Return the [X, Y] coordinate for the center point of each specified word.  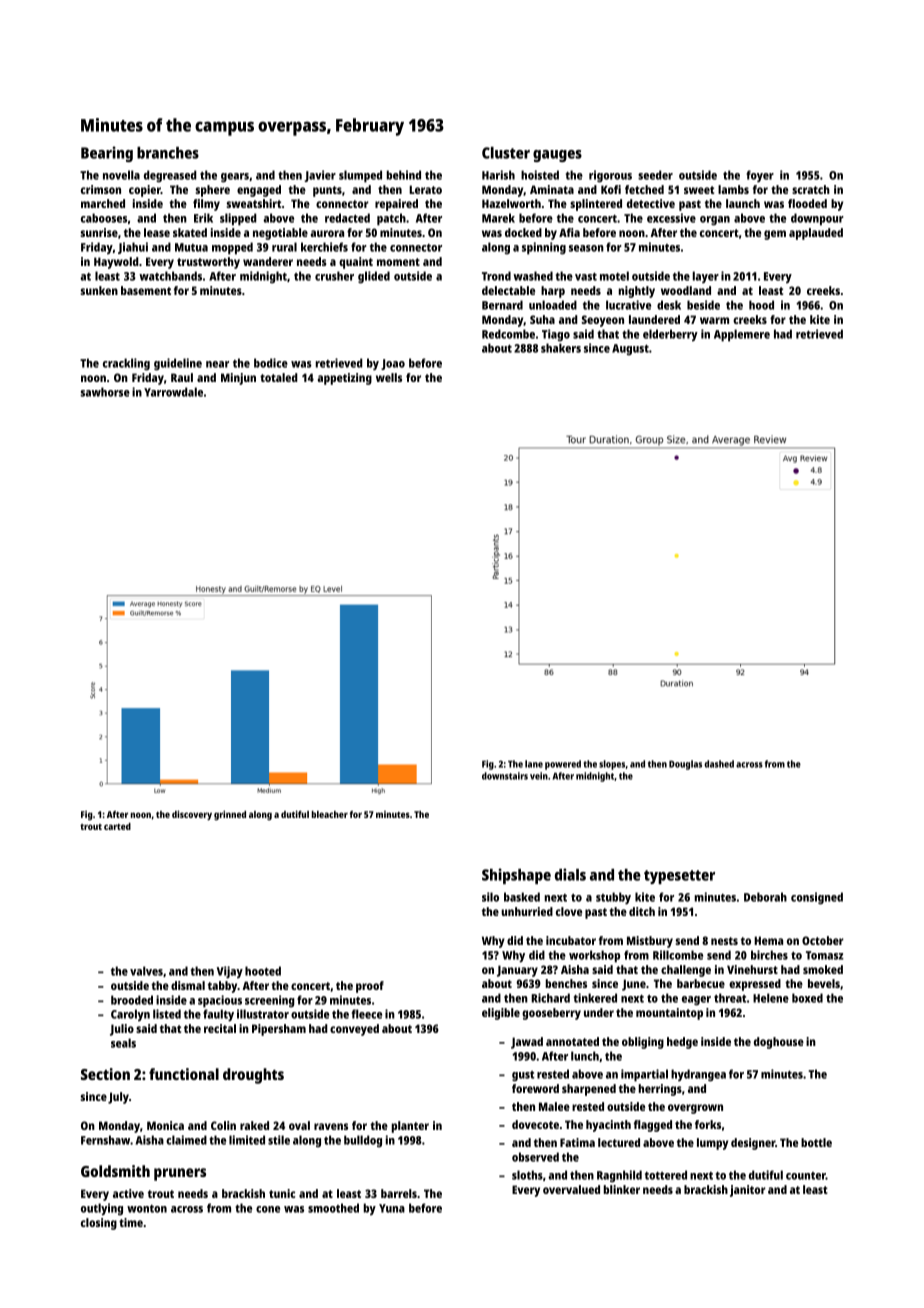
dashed [719, 764]
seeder [655, 175]
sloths [527, 1175]
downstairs [505, 776]
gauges [557, 156]
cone [268, 1209]
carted [117, 826]
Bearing [107, 154]
